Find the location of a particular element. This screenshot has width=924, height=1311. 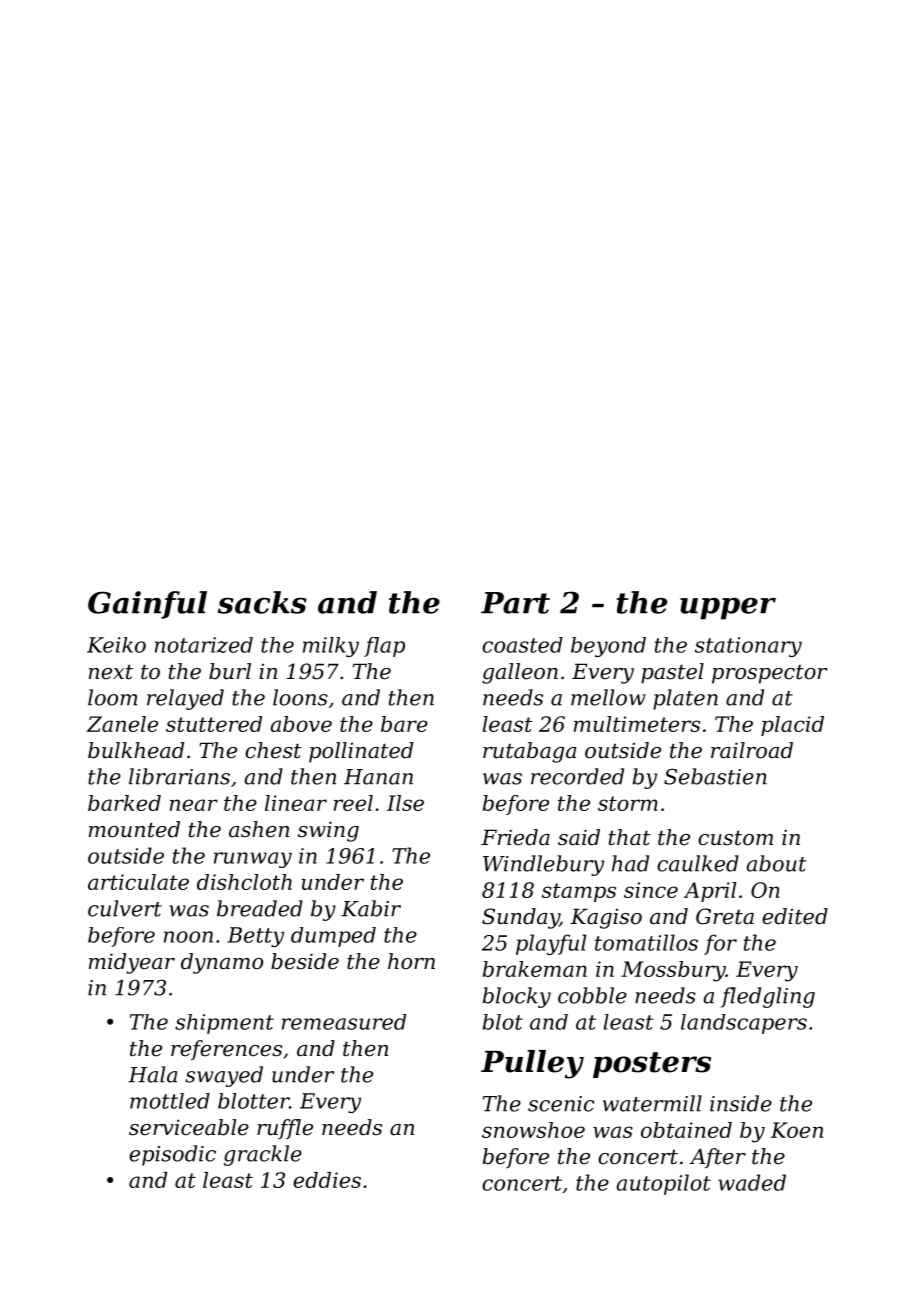

flap is located at coordinates (384, 647).
